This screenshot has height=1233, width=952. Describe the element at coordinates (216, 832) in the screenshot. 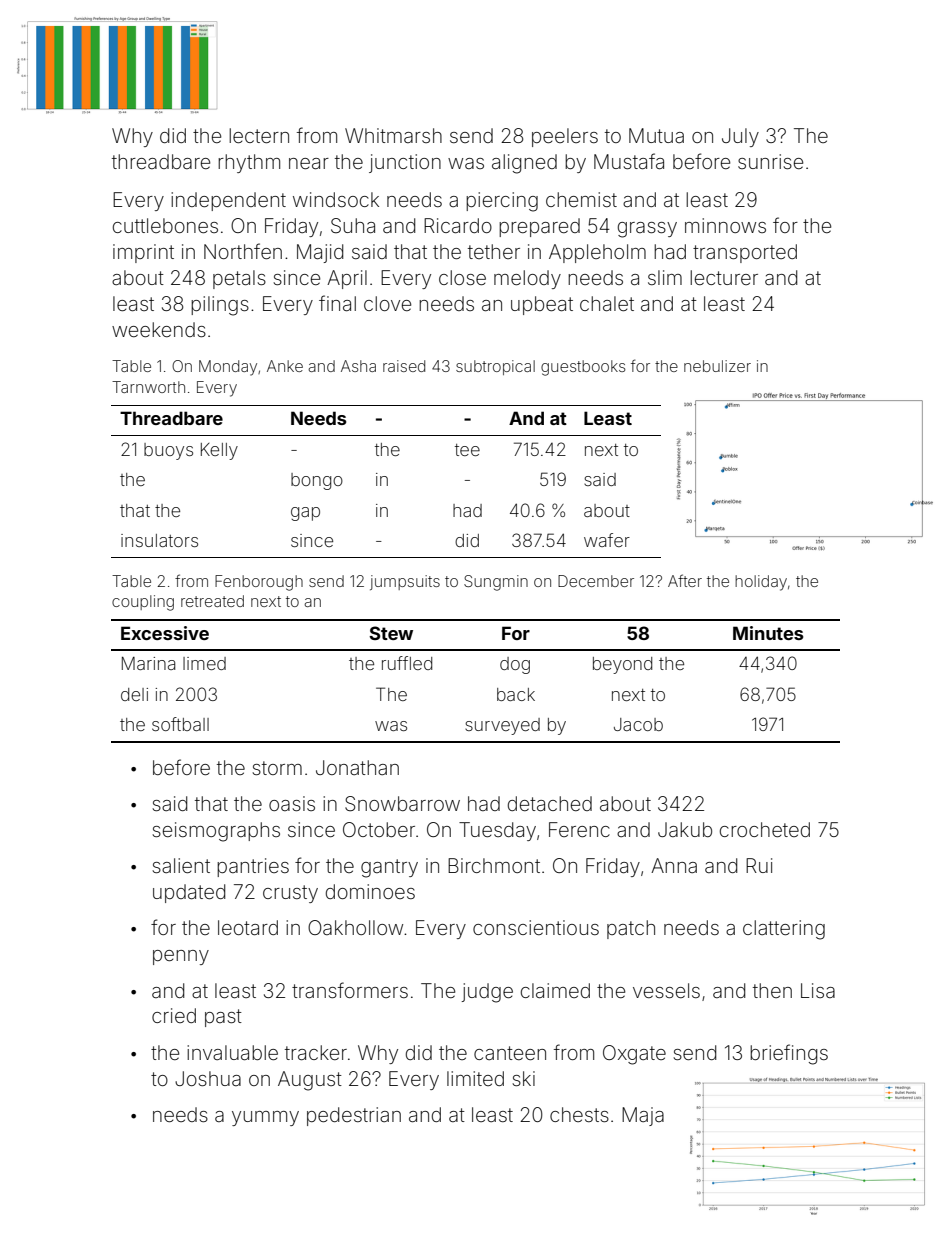

I see `seismographs` at that location.
